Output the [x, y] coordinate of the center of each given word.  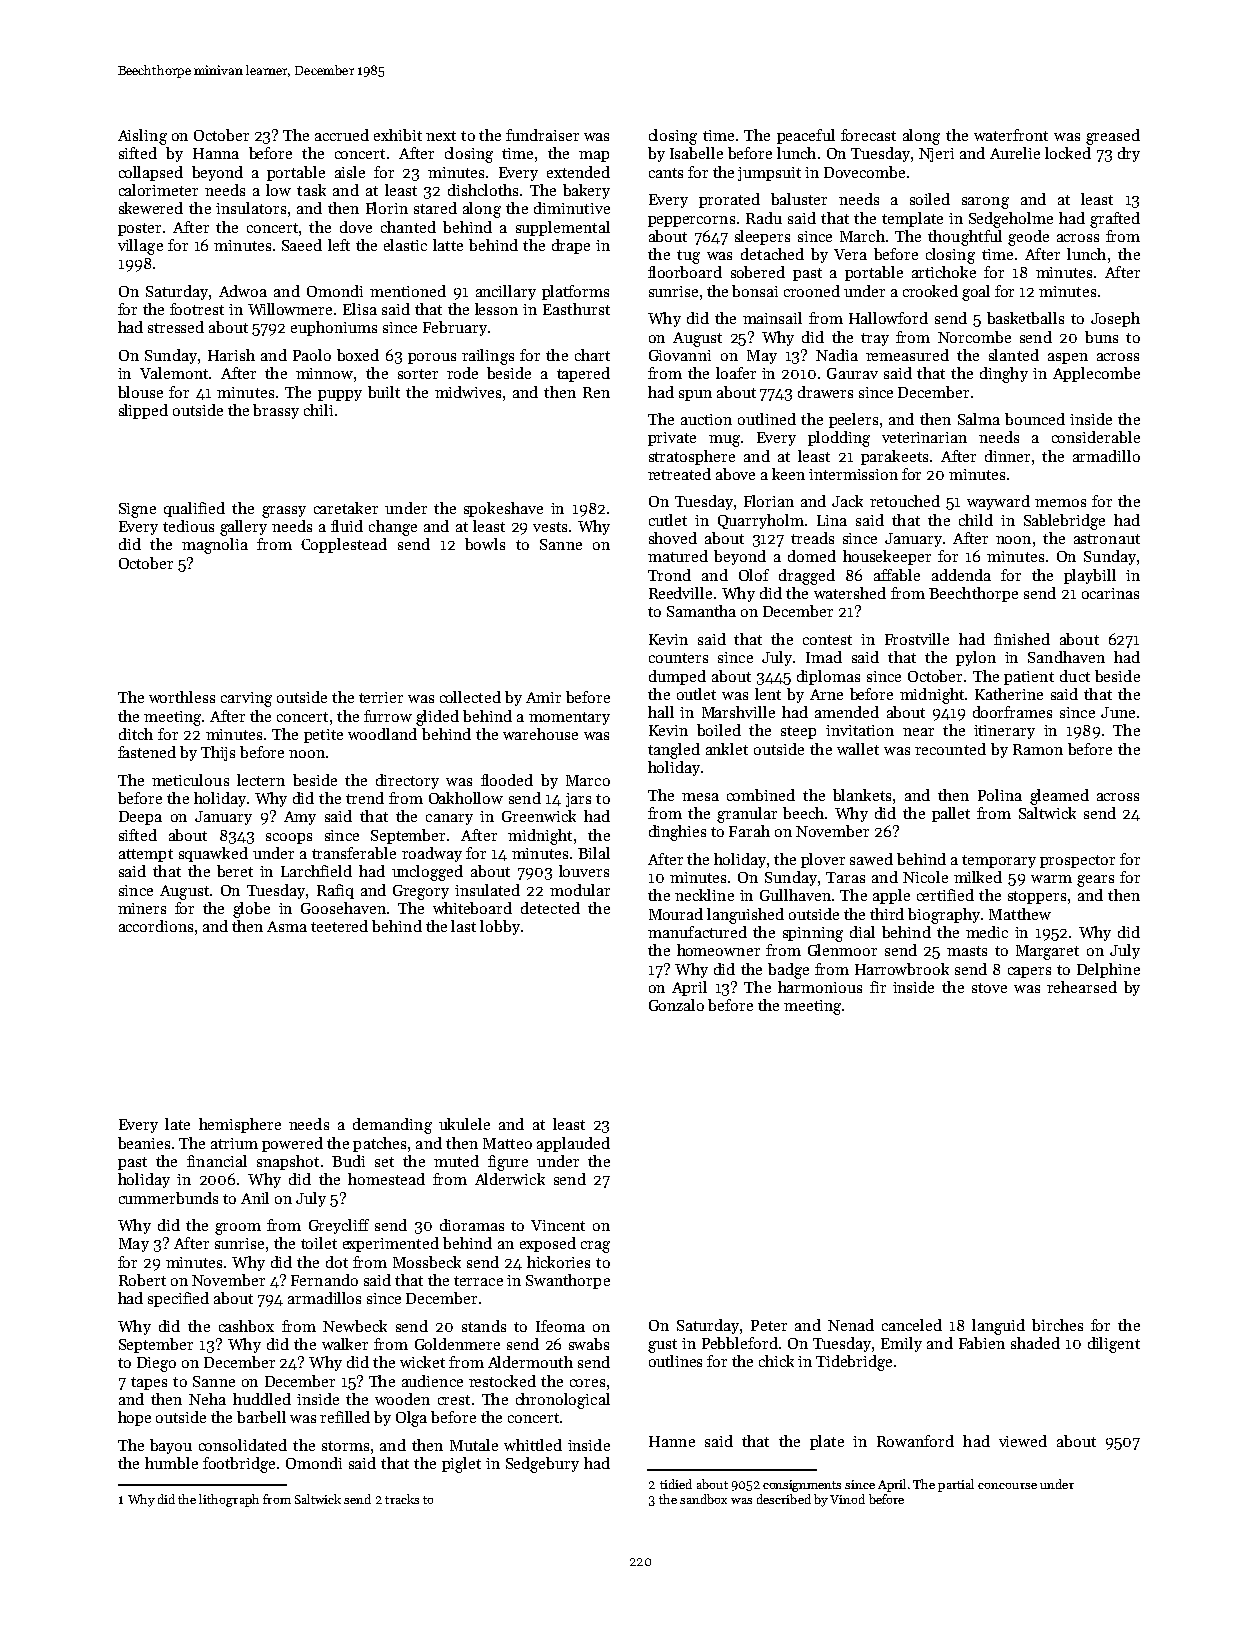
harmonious [820, 987]
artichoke [944, 272]
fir [878, 987]
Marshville [738, 712]
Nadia [837, 355]
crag [595, 1247]
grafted [1115, 220]
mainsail [772, 318]
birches [1057, 1325]
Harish [231, 355]
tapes [149, 1383]
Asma [287, 926]
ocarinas [1110, 593]
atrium [234, 1143]
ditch [136, 734]
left [339, 245]
